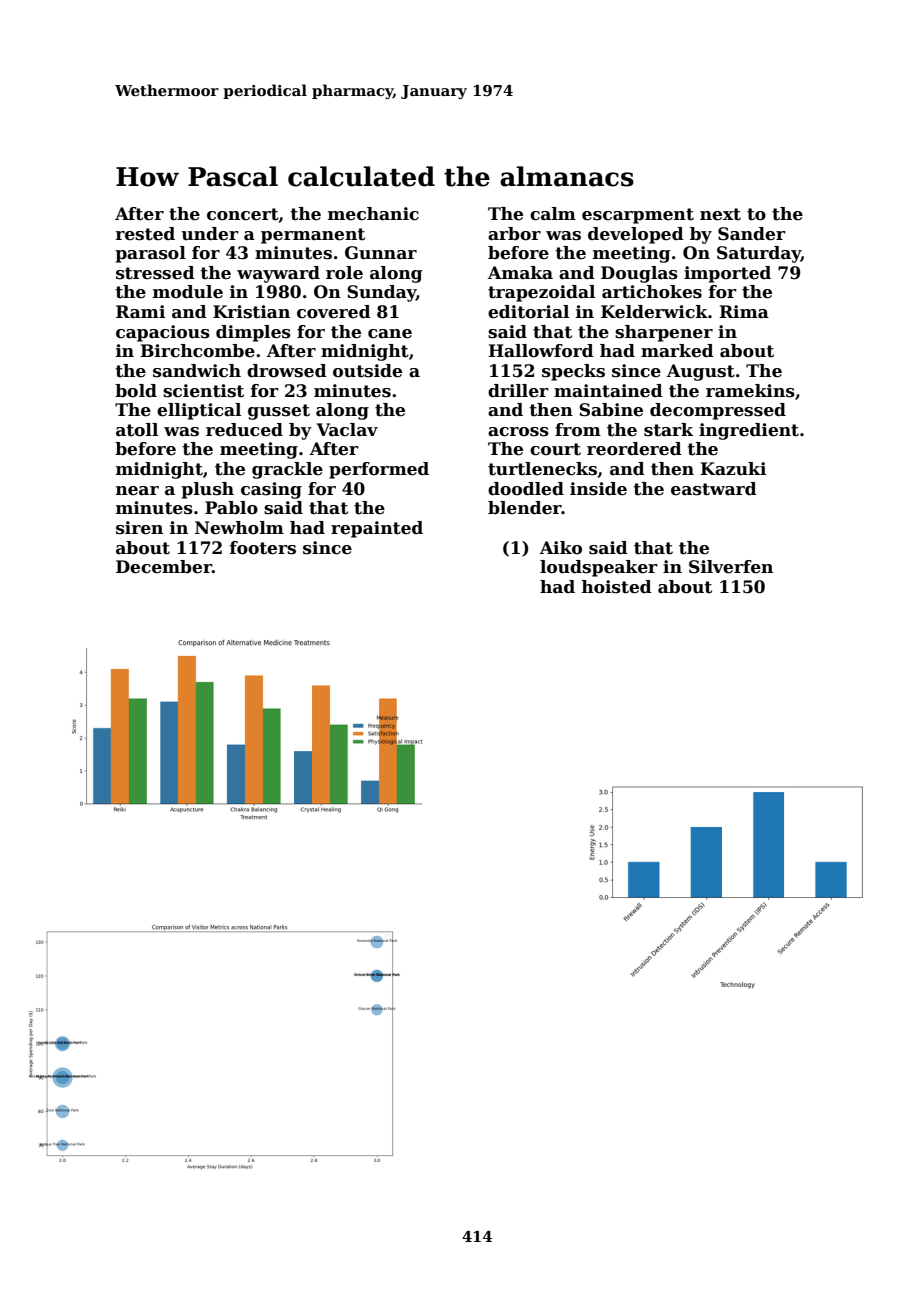 Image resolution: width=924 pixels, height=1311 pixels. Describe the element at coordinates (553, 214) in the screenshot. I see `calm` at that location.
